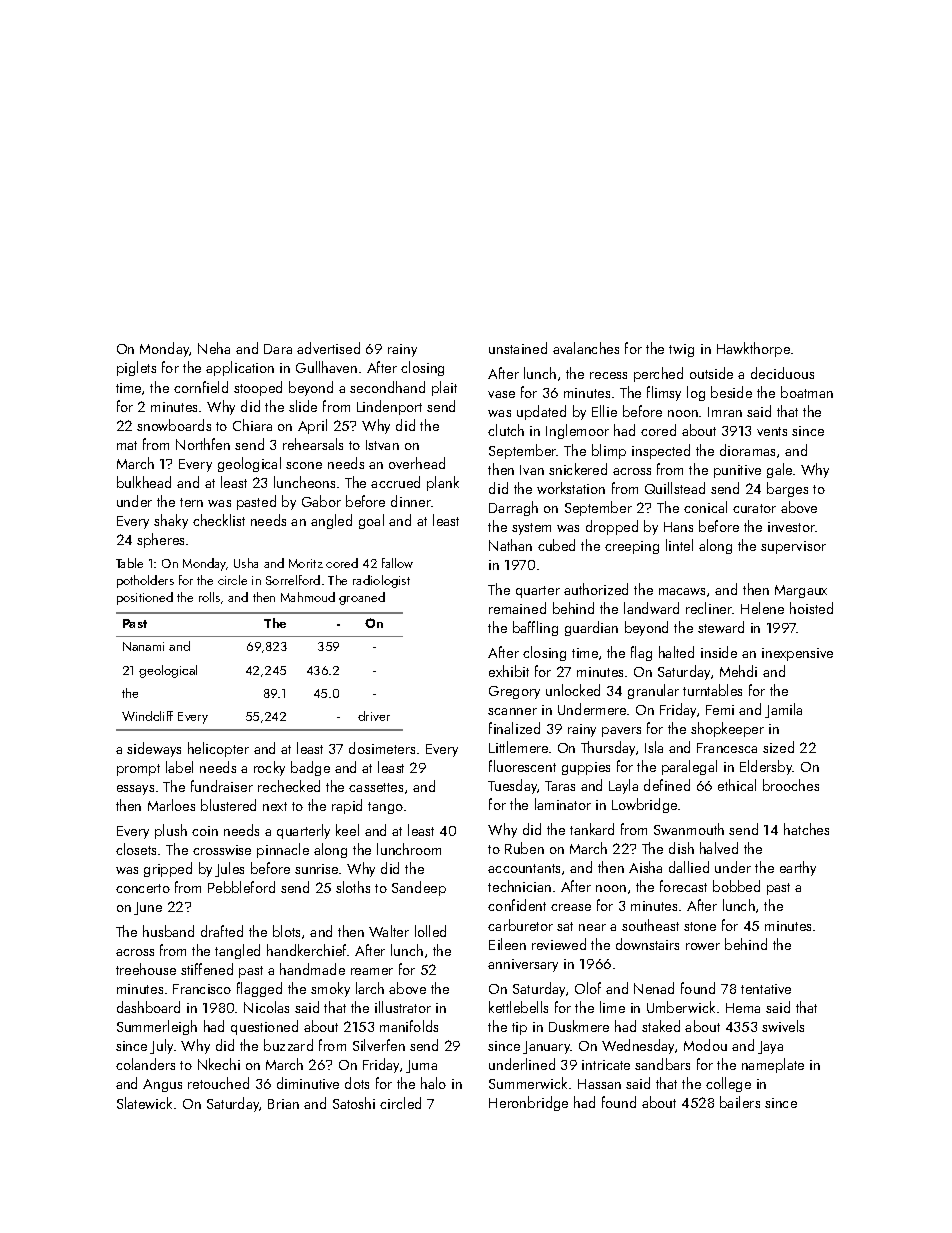 This image has height=1233, width=952. What do you see at coordinates (306, 563) in the image?
I see `Moritz` at bounding box center [306, 563].
